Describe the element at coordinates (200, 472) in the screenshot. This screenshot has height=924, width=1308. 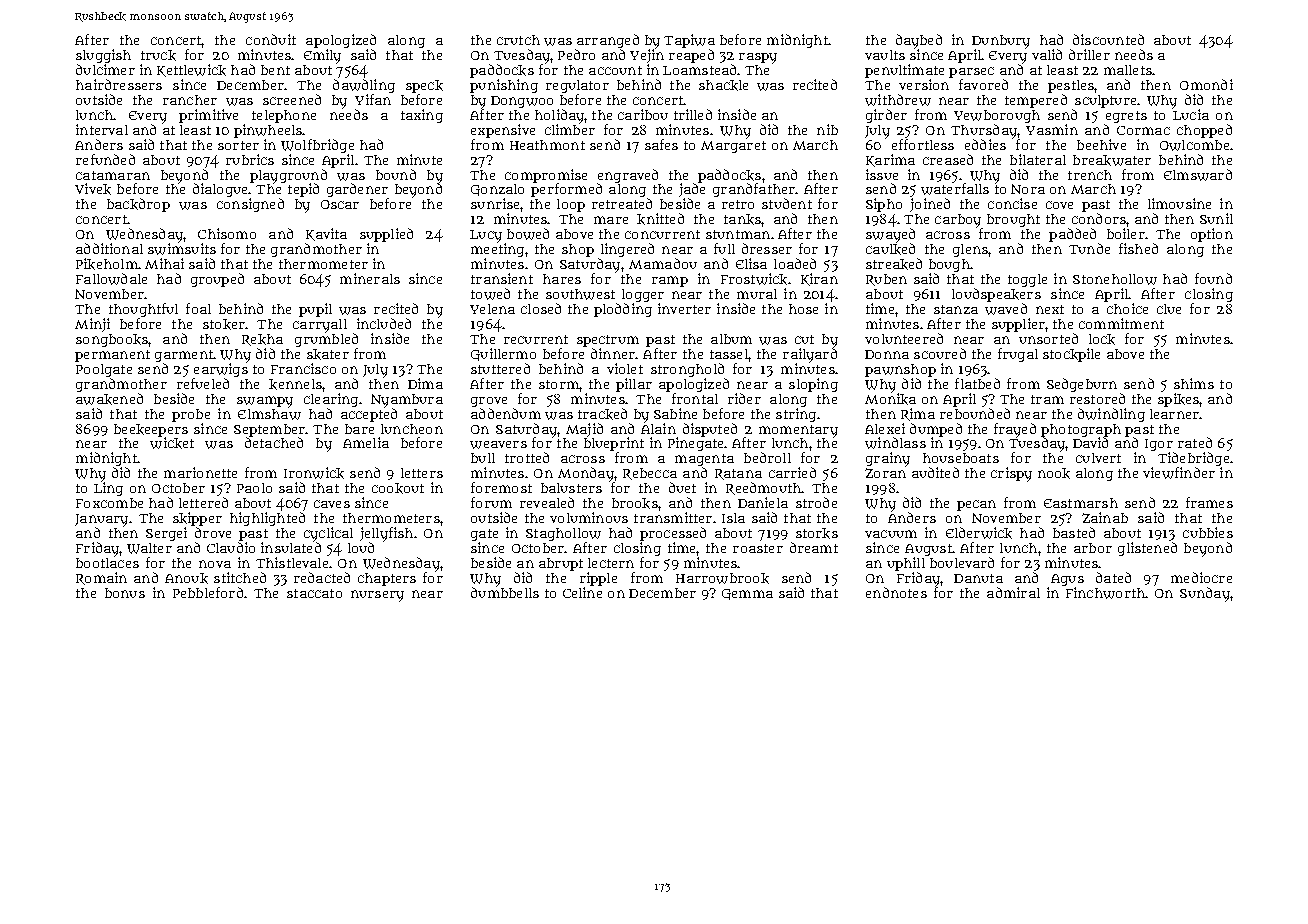
I see `marionette` at that location.
